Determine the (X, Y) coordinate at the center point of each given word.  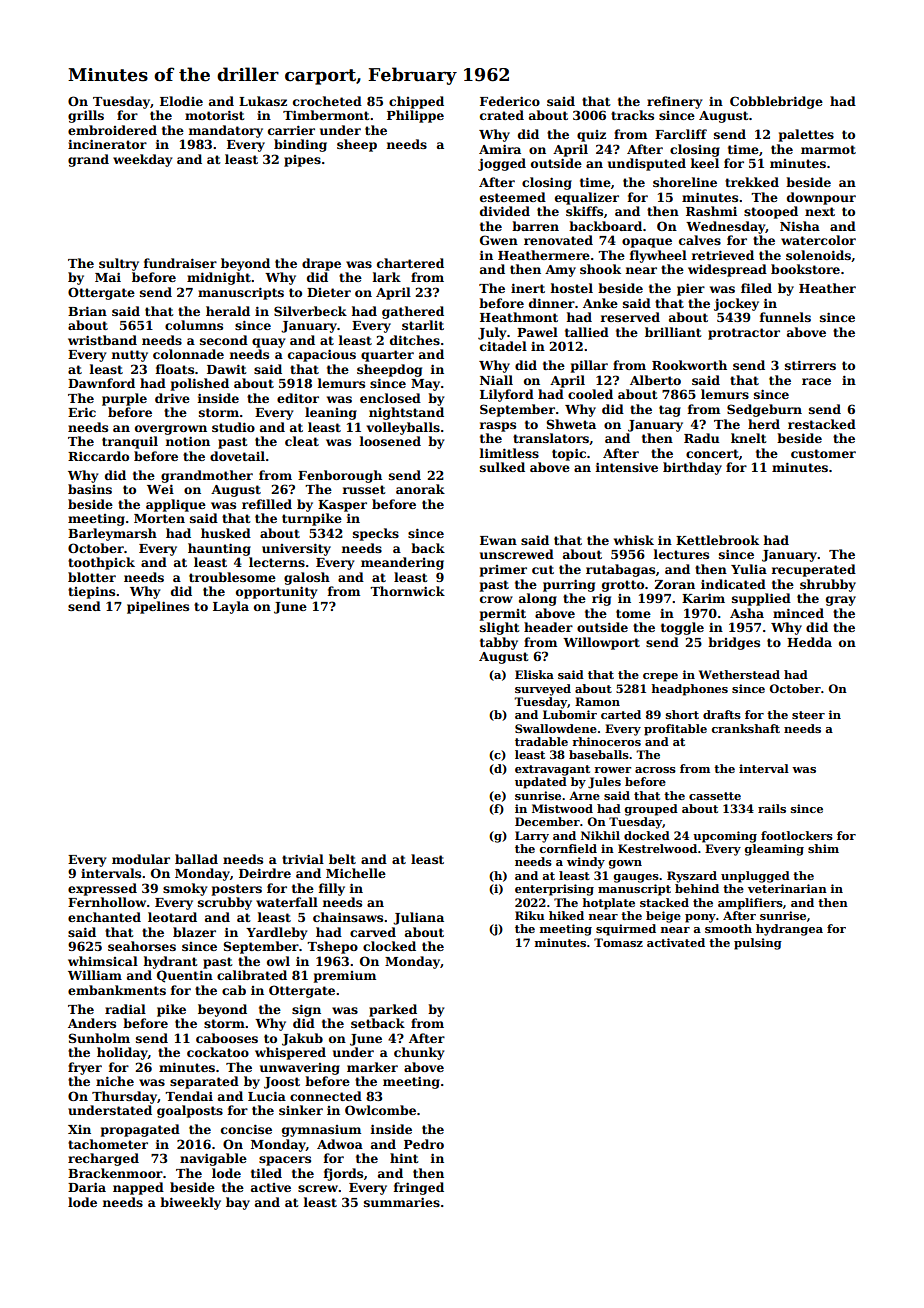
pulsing (758, 944)
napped (138, 1188)
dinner (552, 303)
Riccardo (98, 456)
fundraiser (180, 263)
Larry (532, 837)
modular (141, 859)
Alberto (655, 380)
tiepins (91, 592)
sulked (502, 467)
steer (808, 715)
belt (342, 859)
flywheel (658, 256)
